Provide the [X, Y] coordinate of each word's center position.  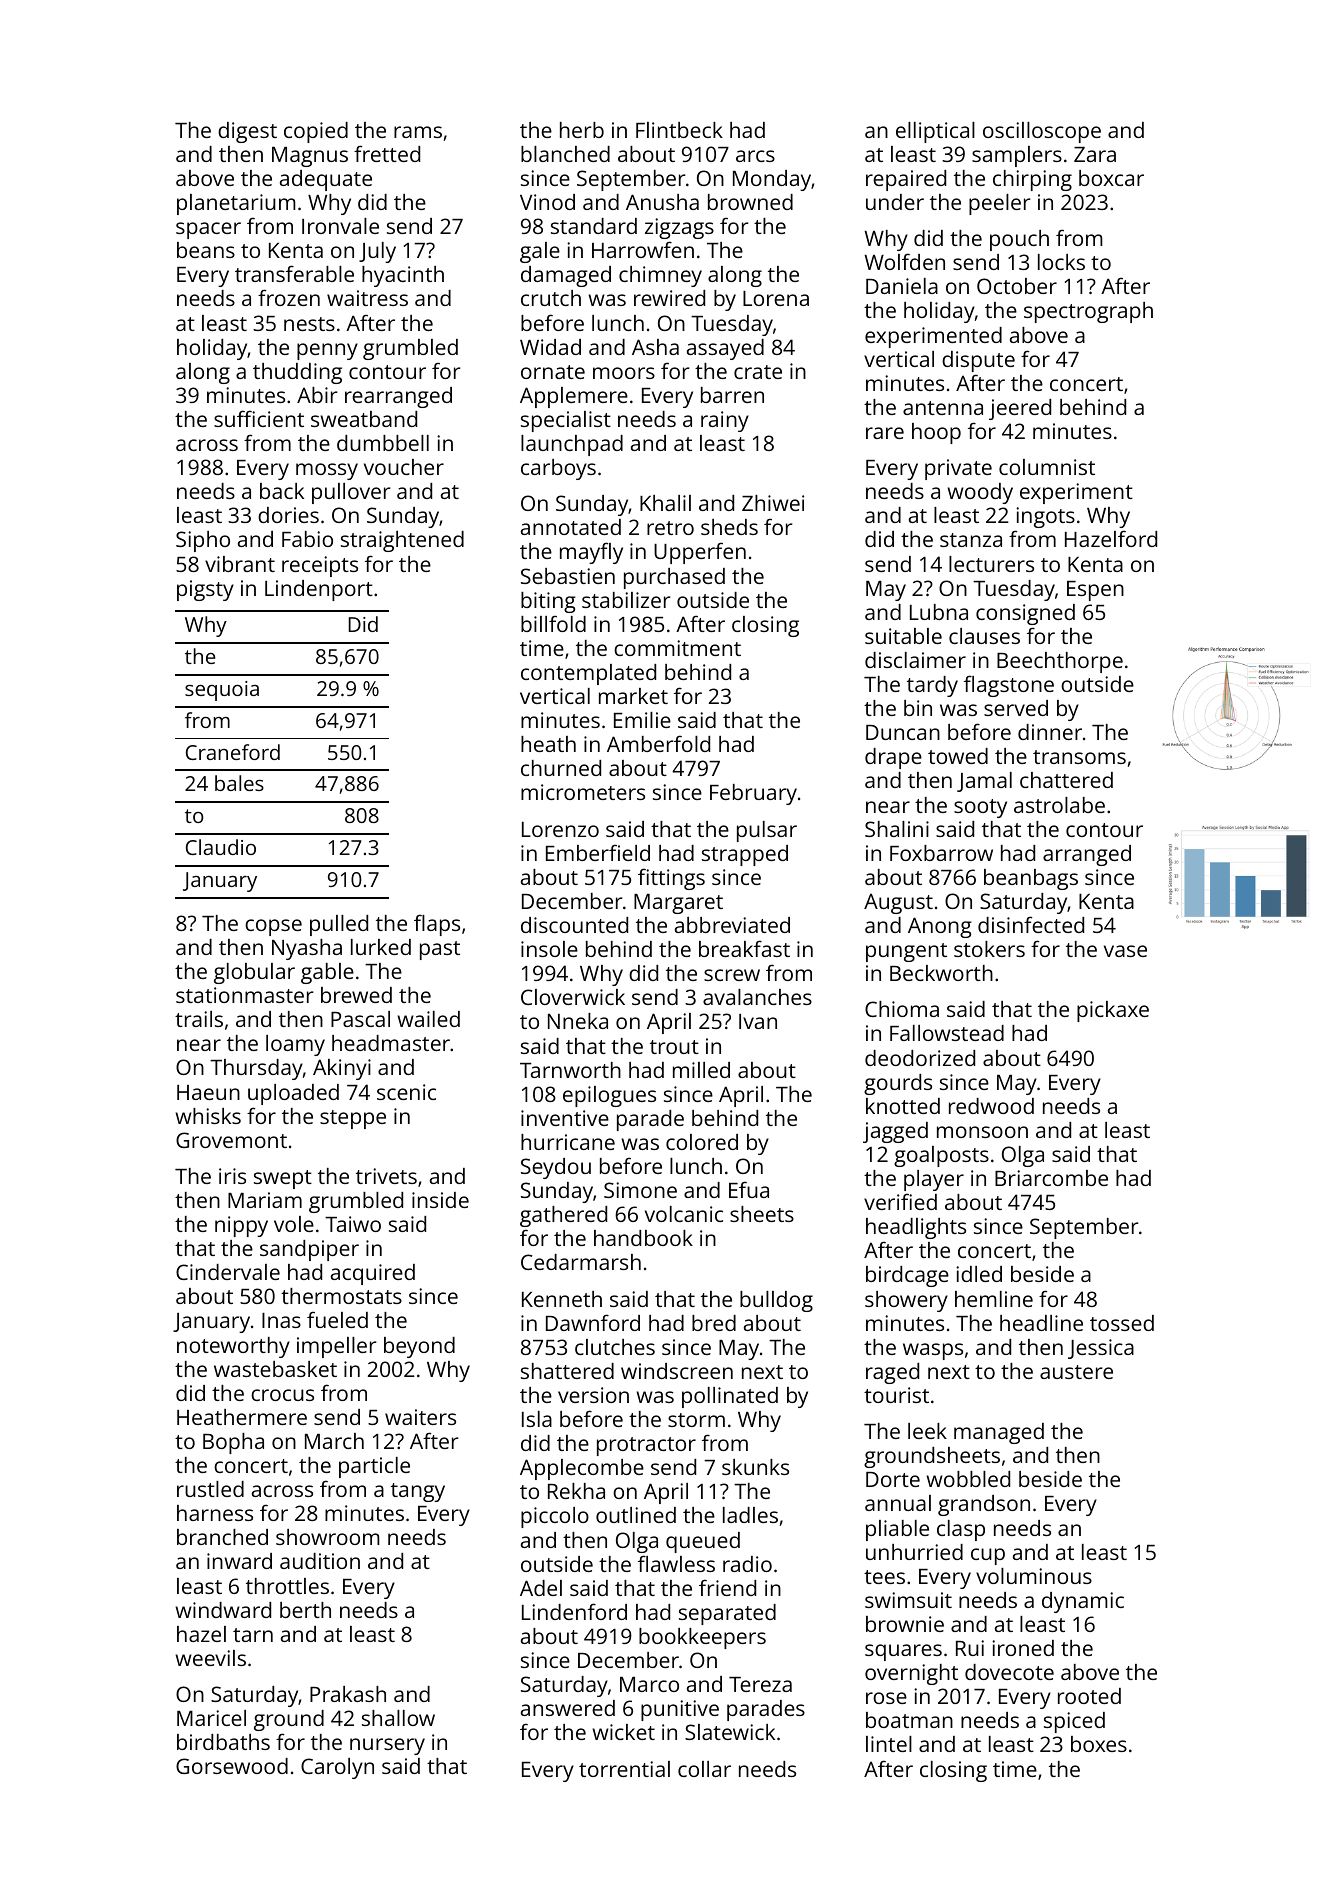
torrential [624, 1769]
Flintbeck [679, 130]
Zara [1095, 154]
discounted [574, 925]
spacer [208, 230]
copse [273, 927]
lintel [889, 1744]
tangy [418, 1492]
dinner [1050, 732]
